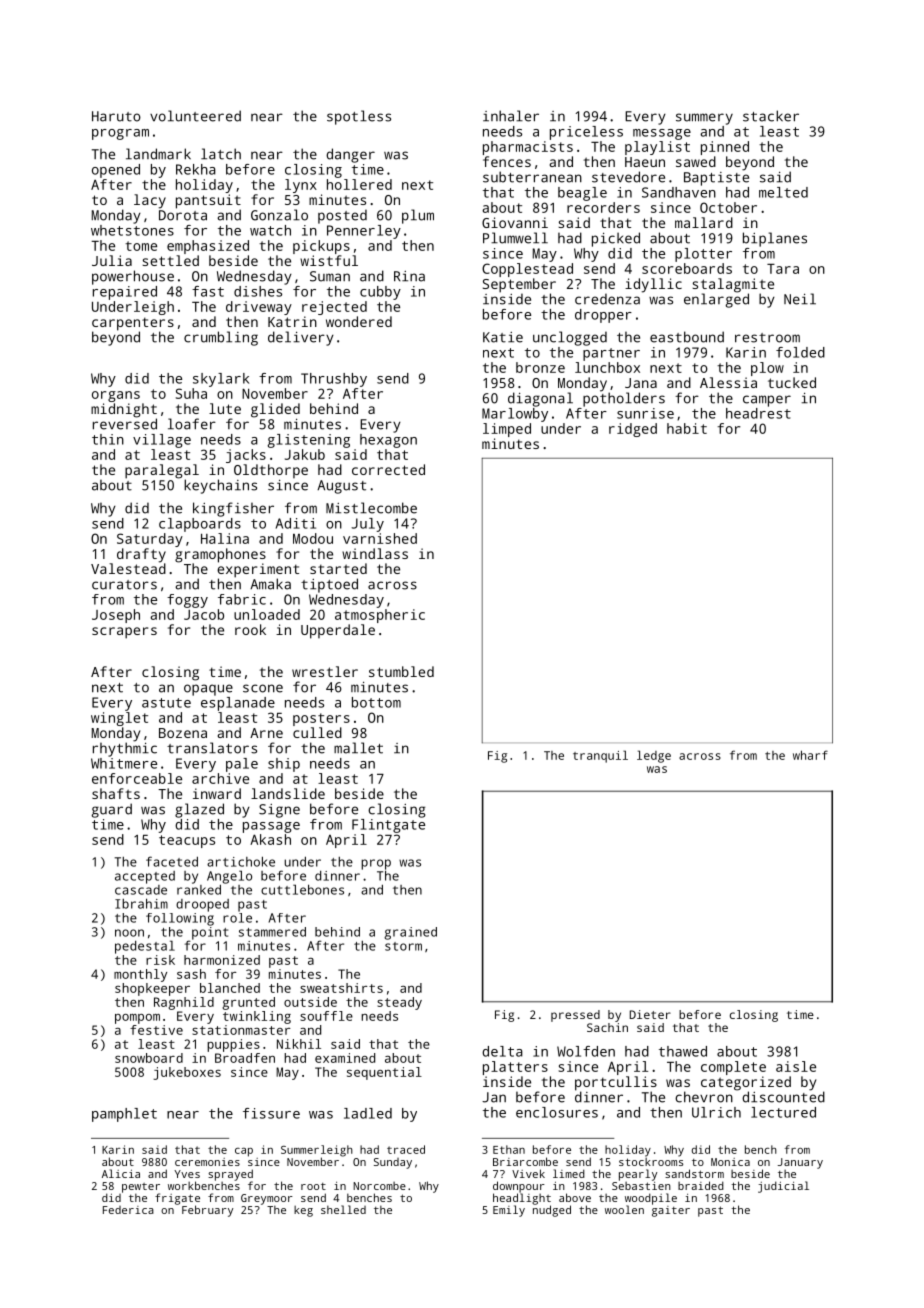 The height and width of the screenshot is (1308, 924). I want to click on esplanade, so click(238, 704).
